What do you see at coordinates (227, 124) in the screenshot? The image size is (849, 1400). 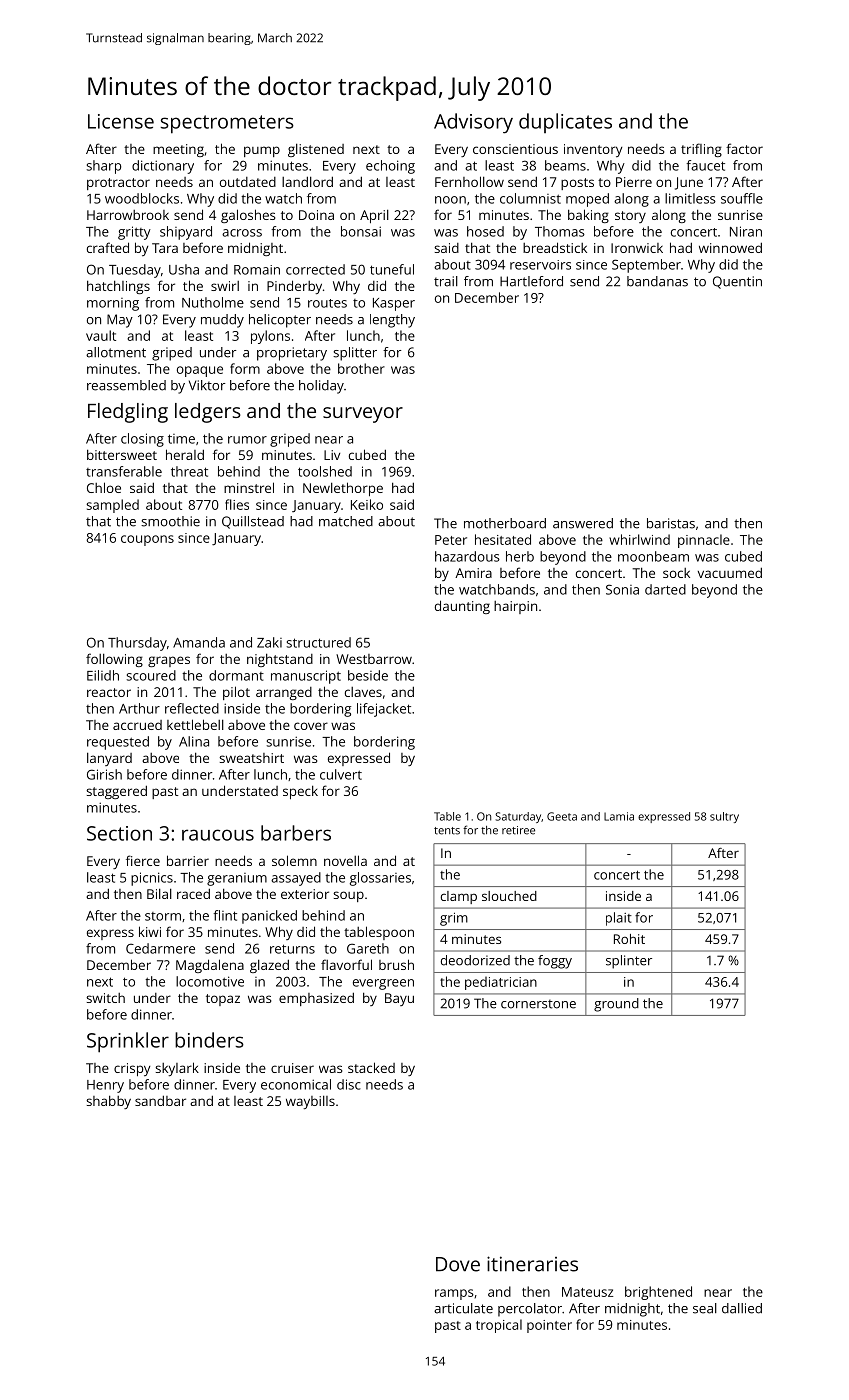 I see `spectrometers` at bounding box center [227, 124].
